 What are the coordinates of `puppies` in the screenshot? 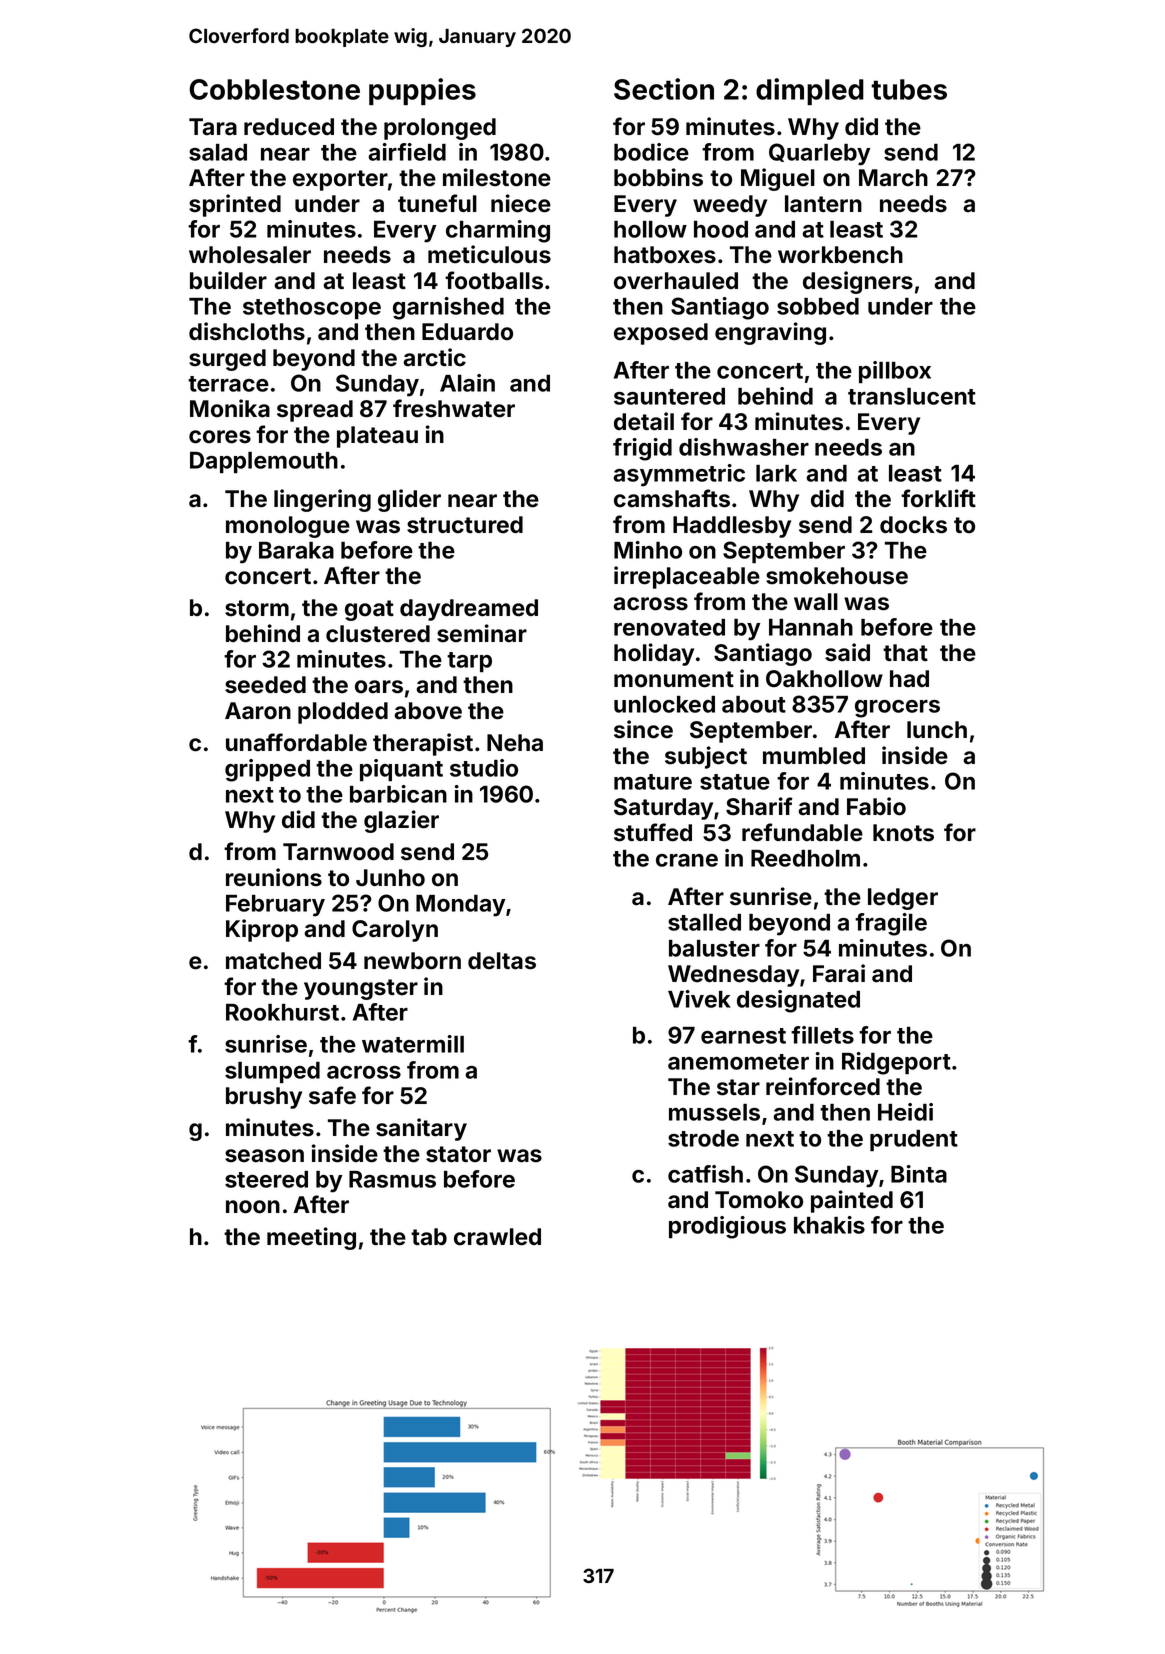 It's located at (422, 91).
